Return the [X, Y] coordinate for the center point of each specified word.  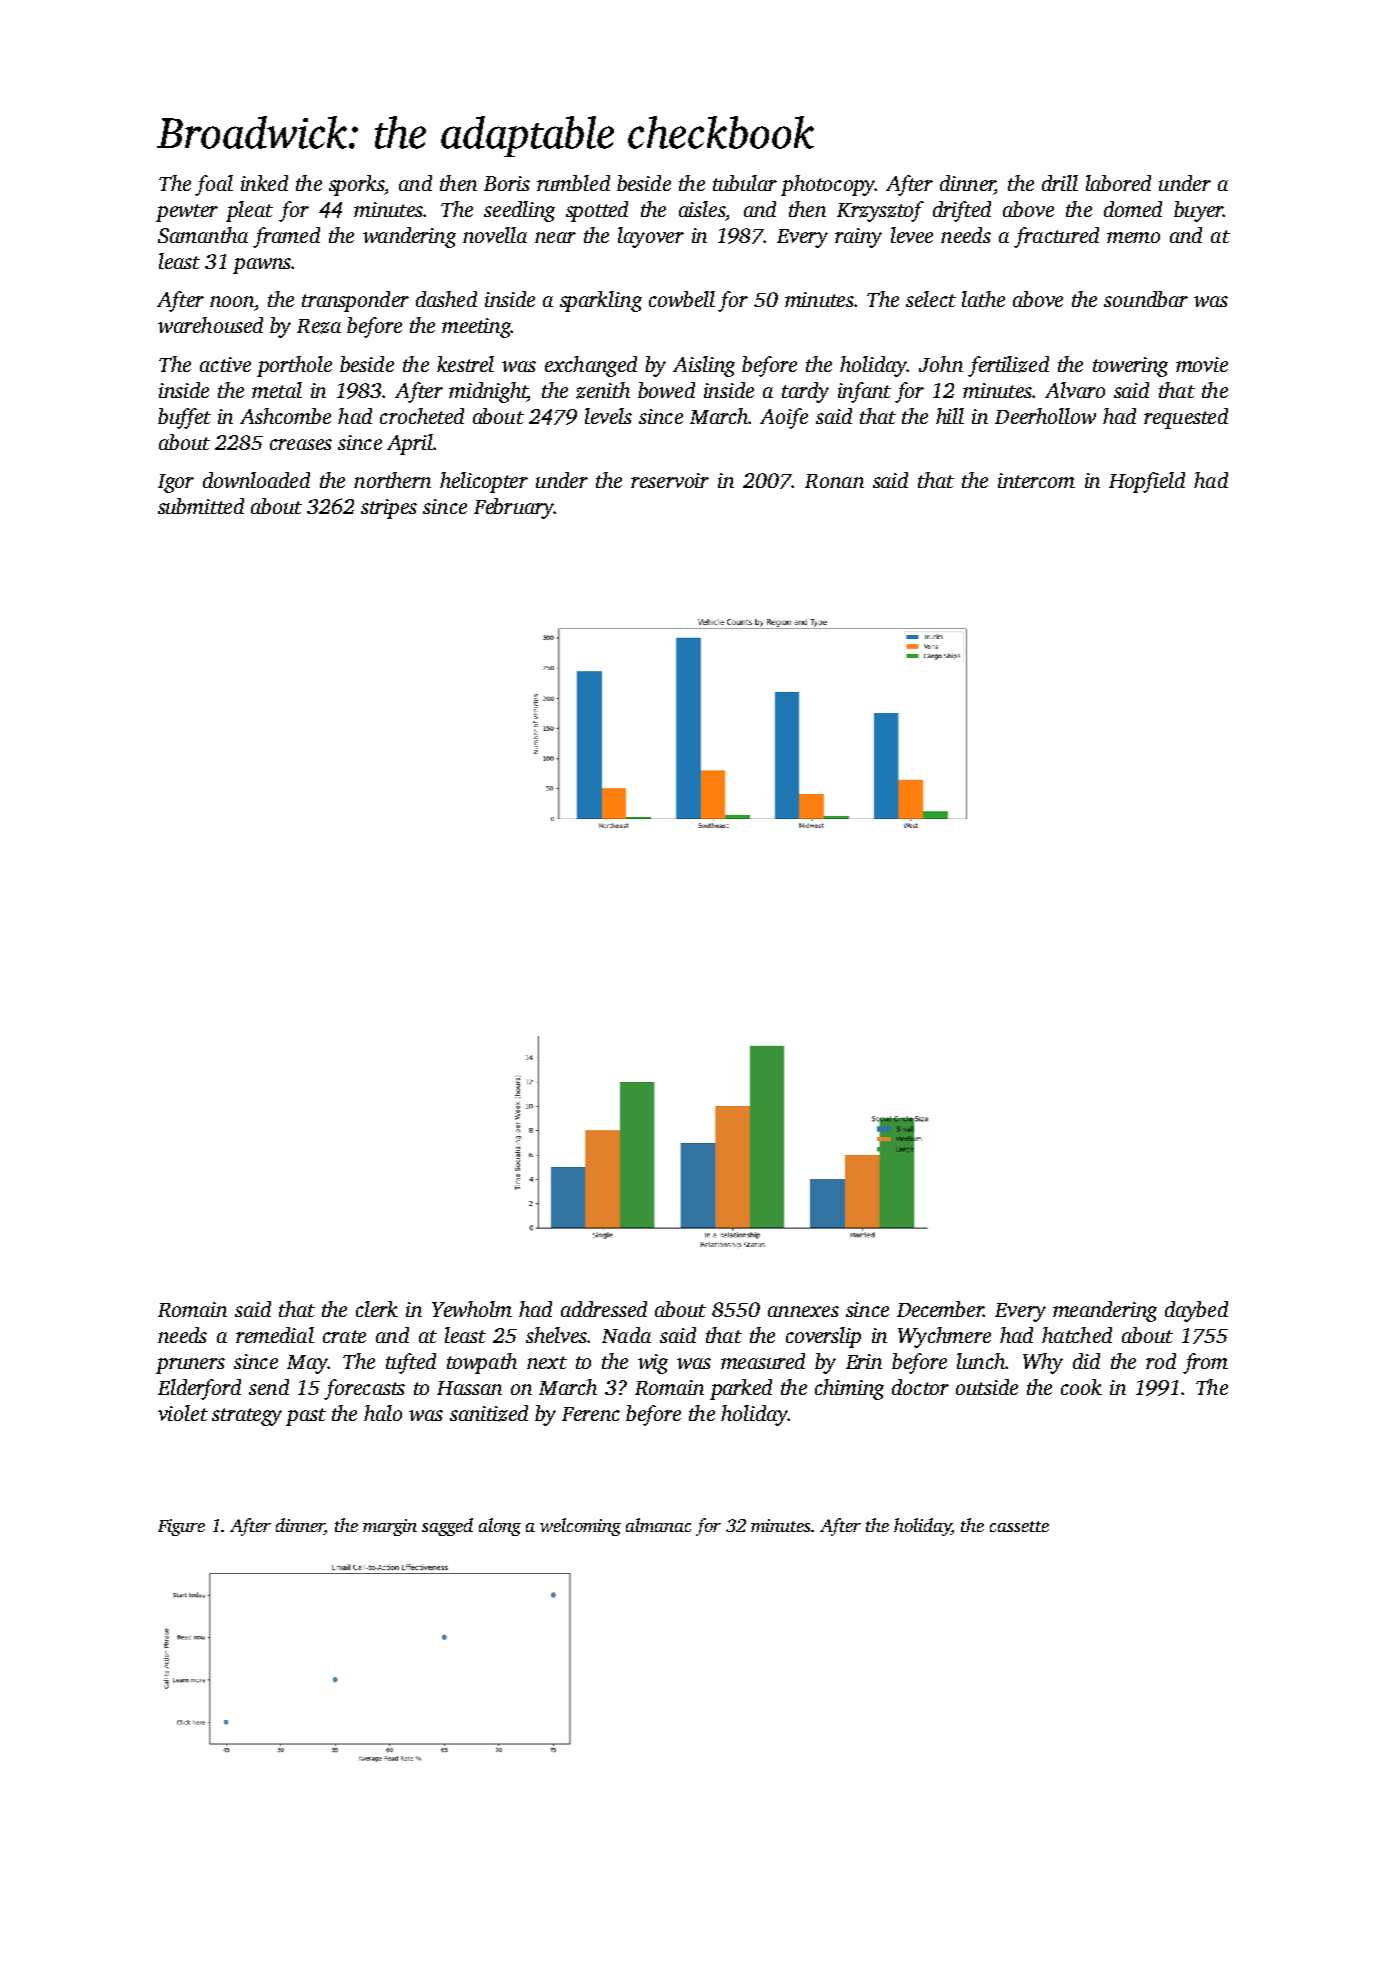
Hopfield [1147, 482]
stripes [389, 509]
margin [390, 1527]
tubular [745, 183]
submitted [201, 506]
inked [264, 183]
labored [1118, 183]
